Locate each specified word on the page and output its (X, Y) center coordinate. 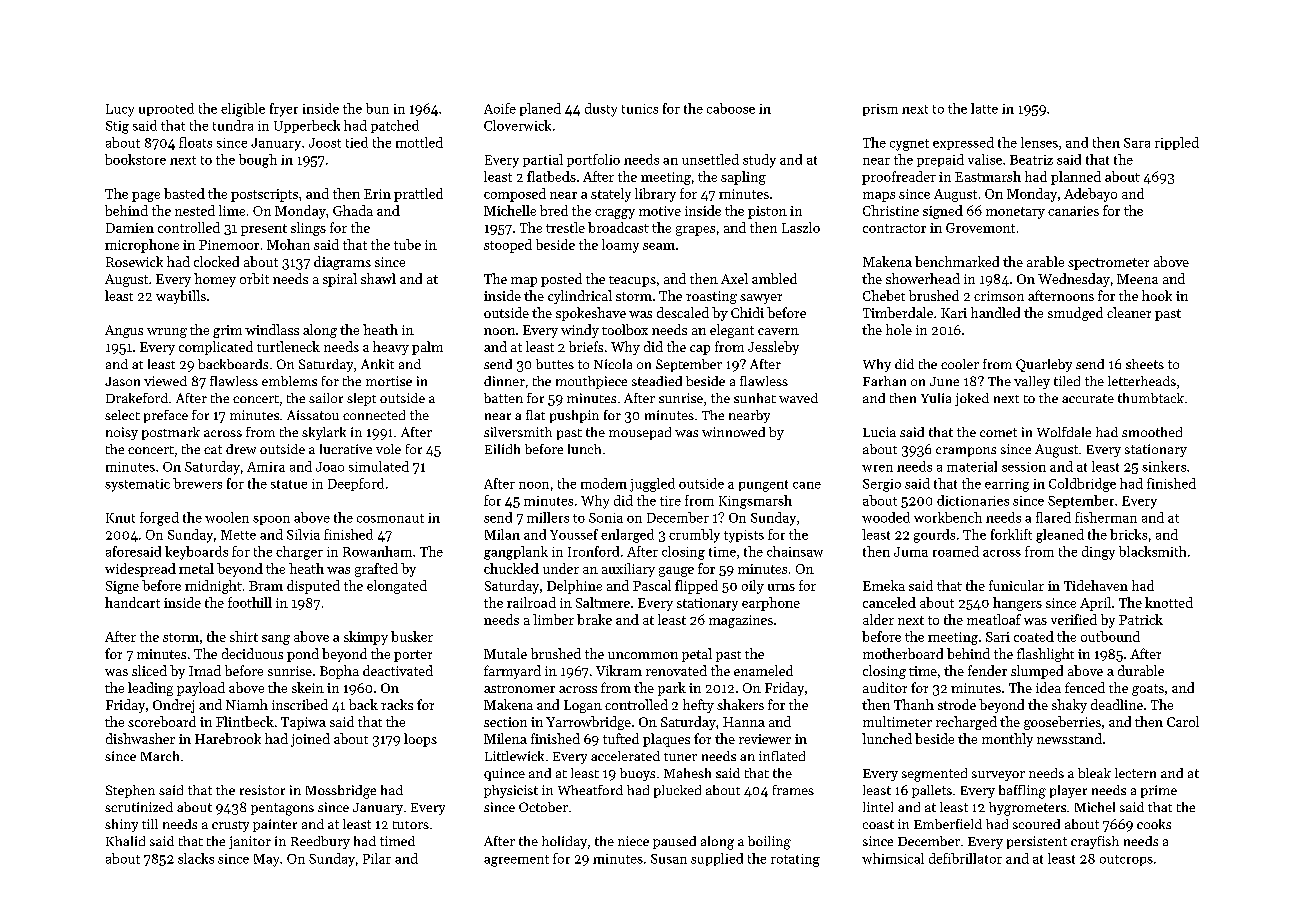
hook (1157, 295)
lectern (1135, 773)
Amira (266, 467)
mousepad (640, 433)
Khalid (125, 841)
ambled (774, 278)
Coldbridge (1082, 485)
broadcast (618, 227)
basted (184, 193)
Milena (505, 738)
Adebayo (1090, 195)
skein (308, 687)
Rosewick (134, 261)
